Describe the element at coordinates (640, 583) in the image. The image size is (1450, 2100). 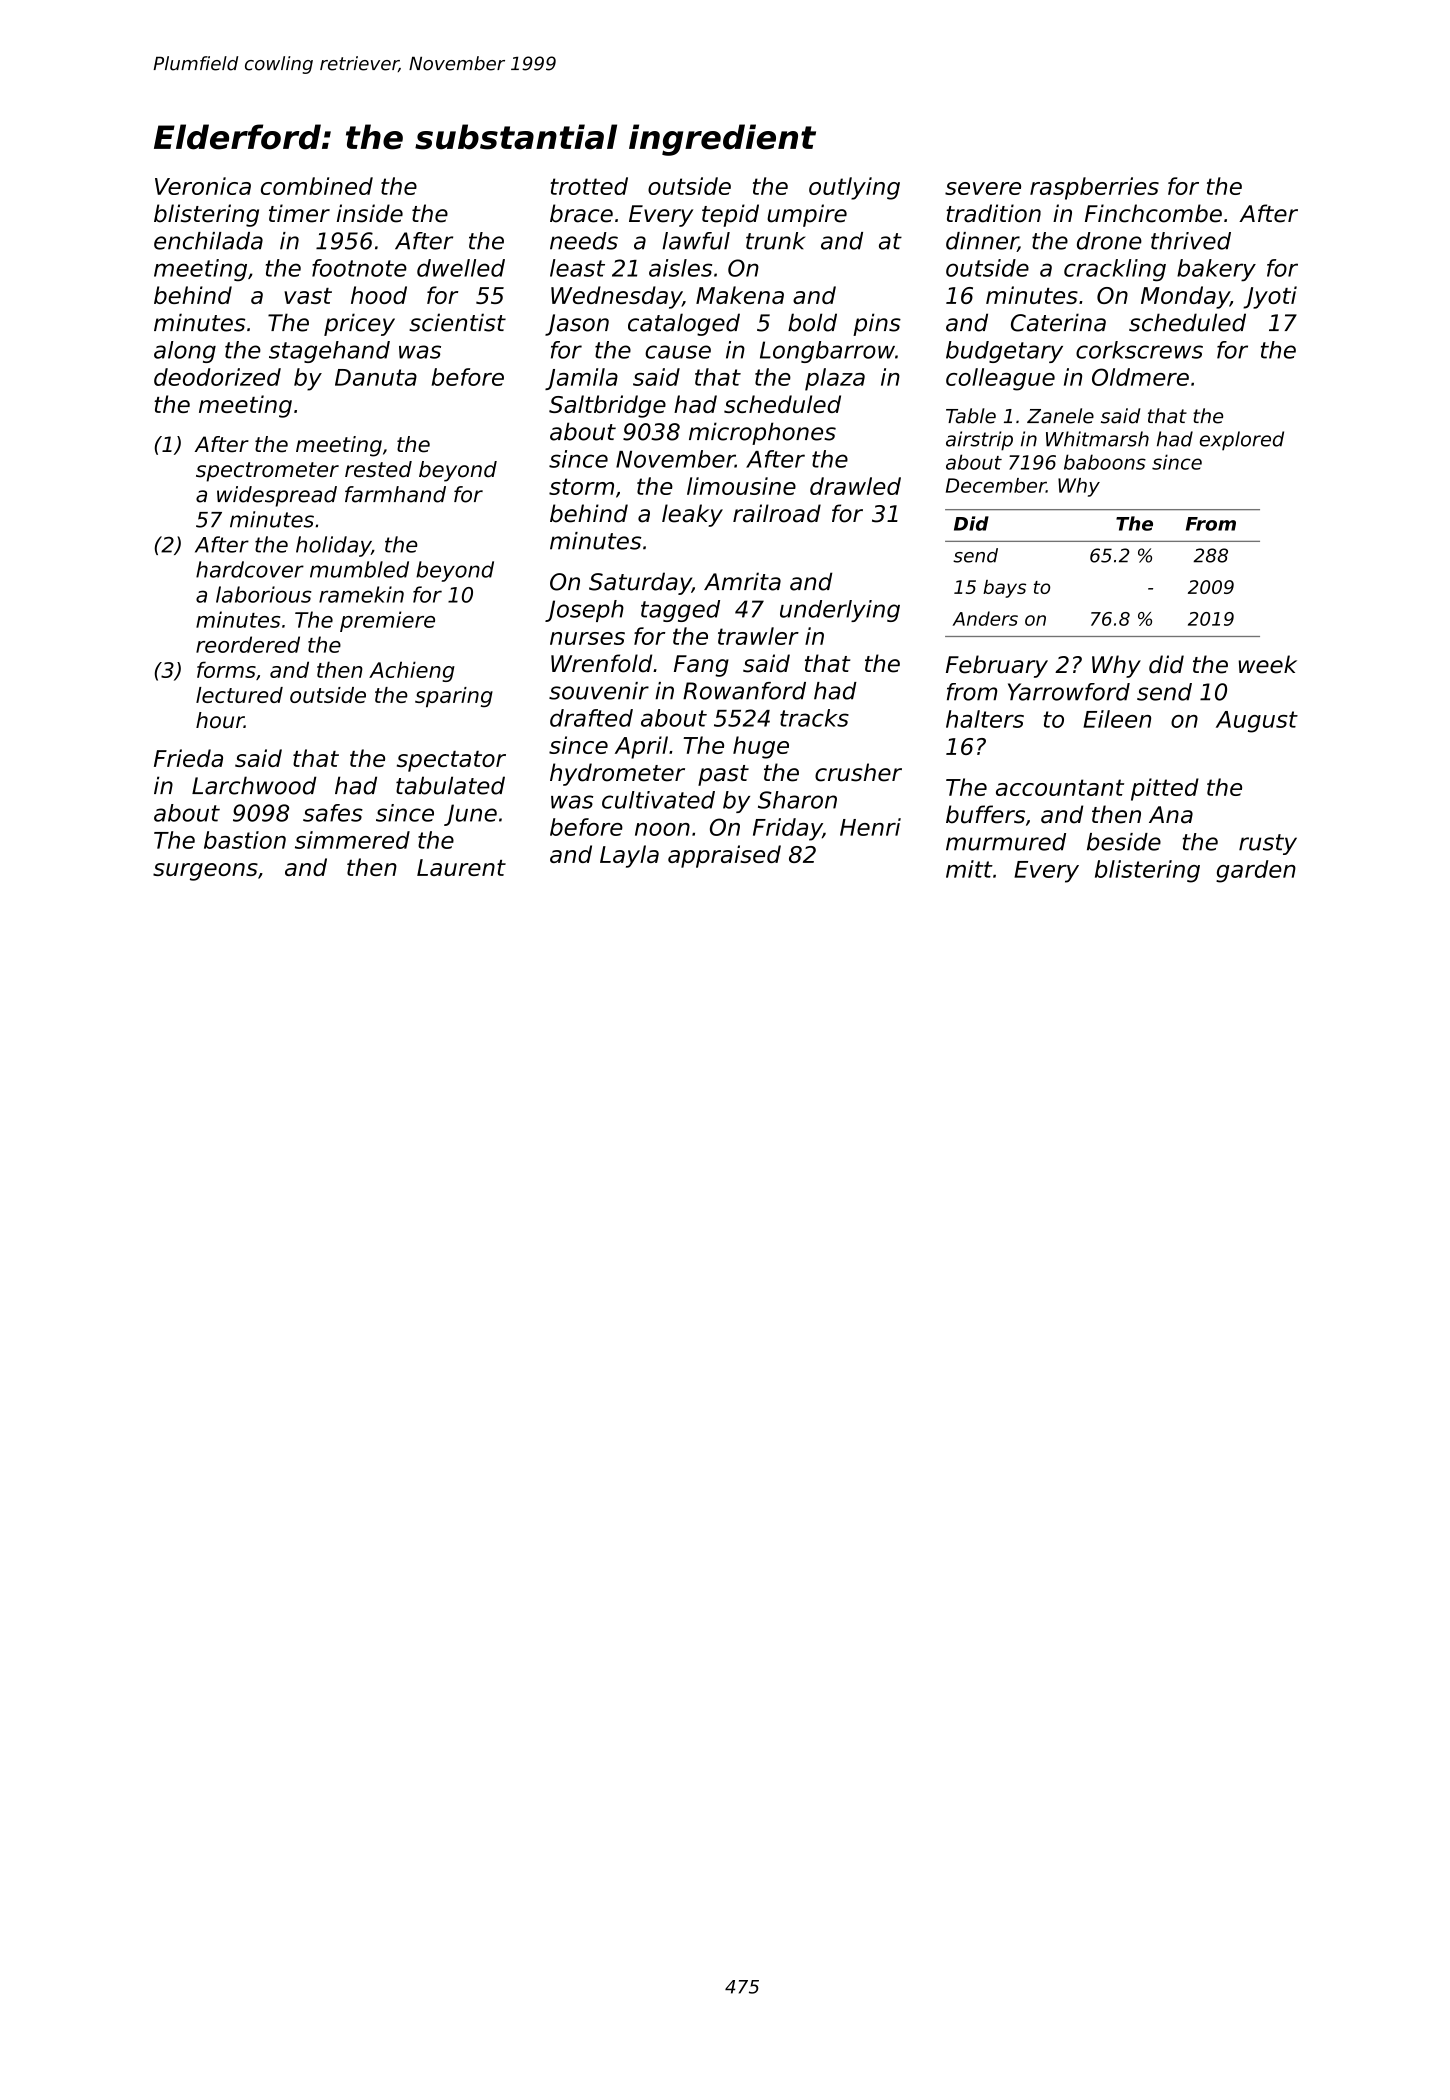
I see `Saturday` at that location.
